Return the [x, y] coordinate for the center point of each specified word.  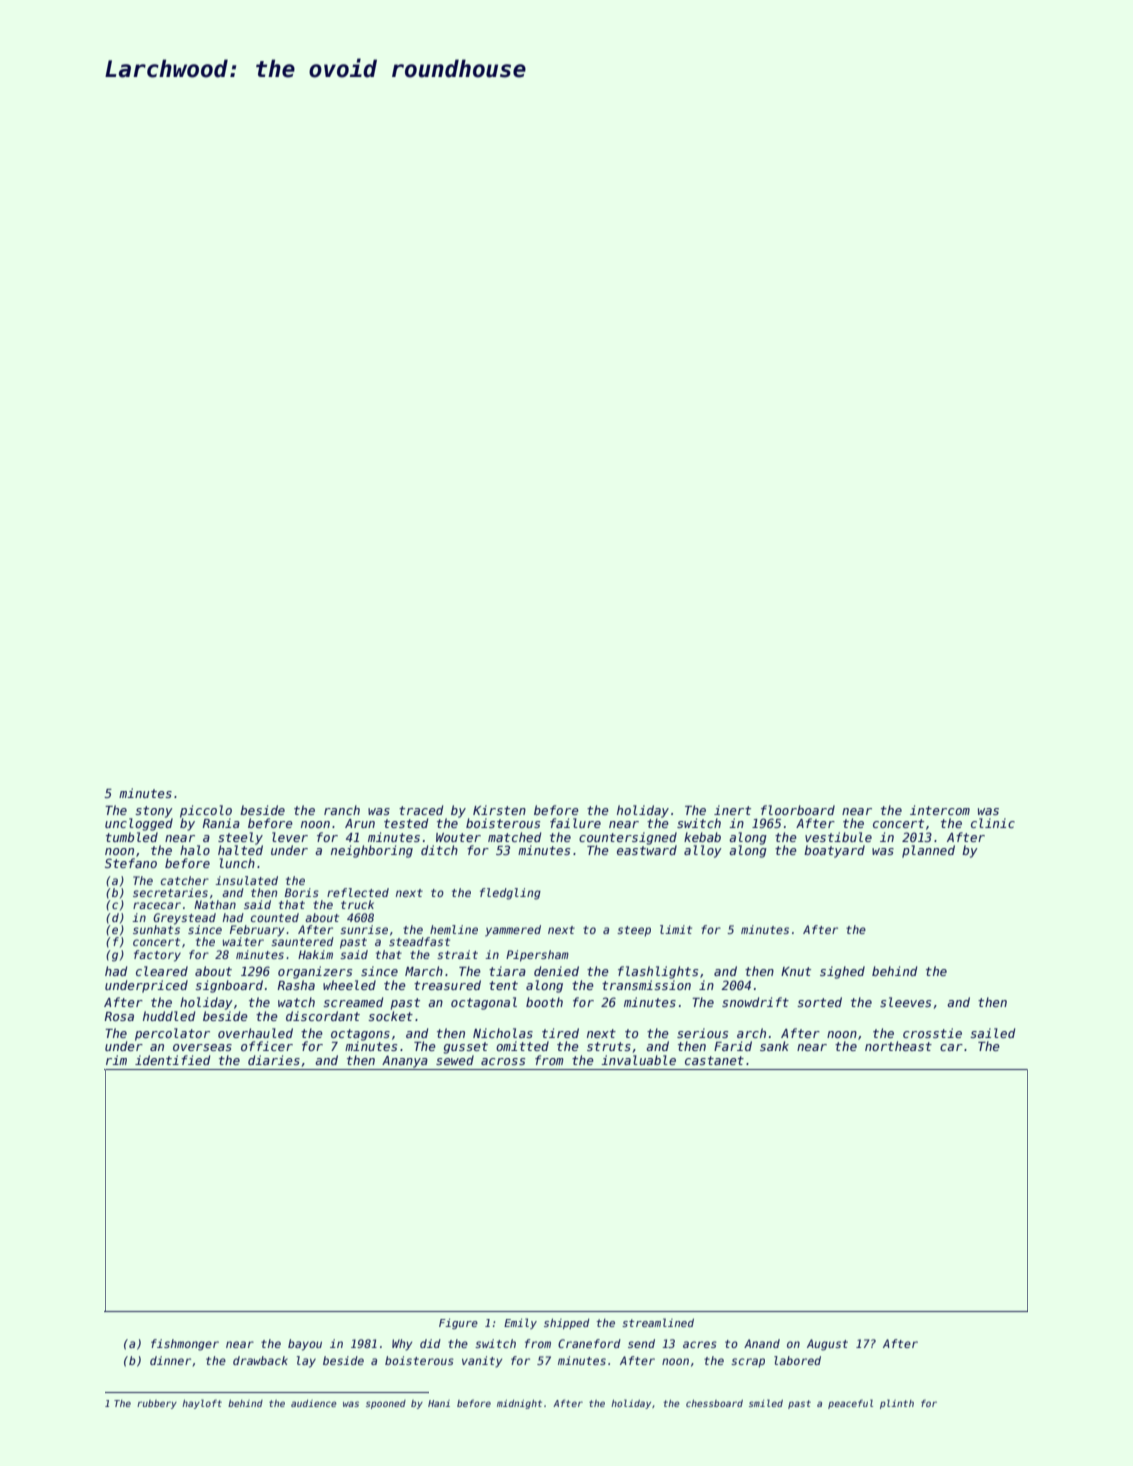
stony [154, 812]
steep [634, 931]
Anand [762, 1343]
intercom [940, 810]
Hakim [315, 954]
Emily [520, 1323]
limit [676, 929]
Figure [458, 1324]
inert [732, 810]
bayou [305, 1345]
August [827, 1345]
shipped [567, 1323]
